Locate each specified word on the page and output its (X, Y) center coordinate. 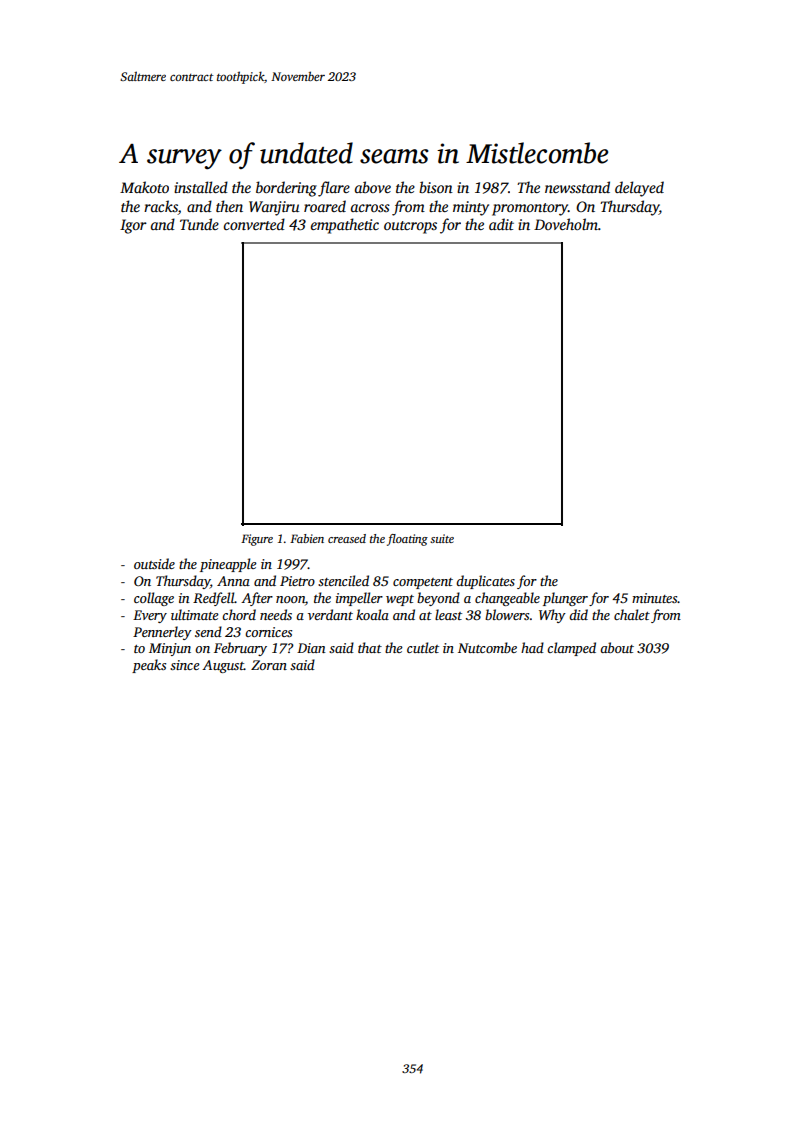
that (370, 647)
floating (407, 540)
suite (442, 538)
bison (436, 187)
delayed (639, 189)
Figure (257, 540)
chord (239, 614)
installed (201, 187)
